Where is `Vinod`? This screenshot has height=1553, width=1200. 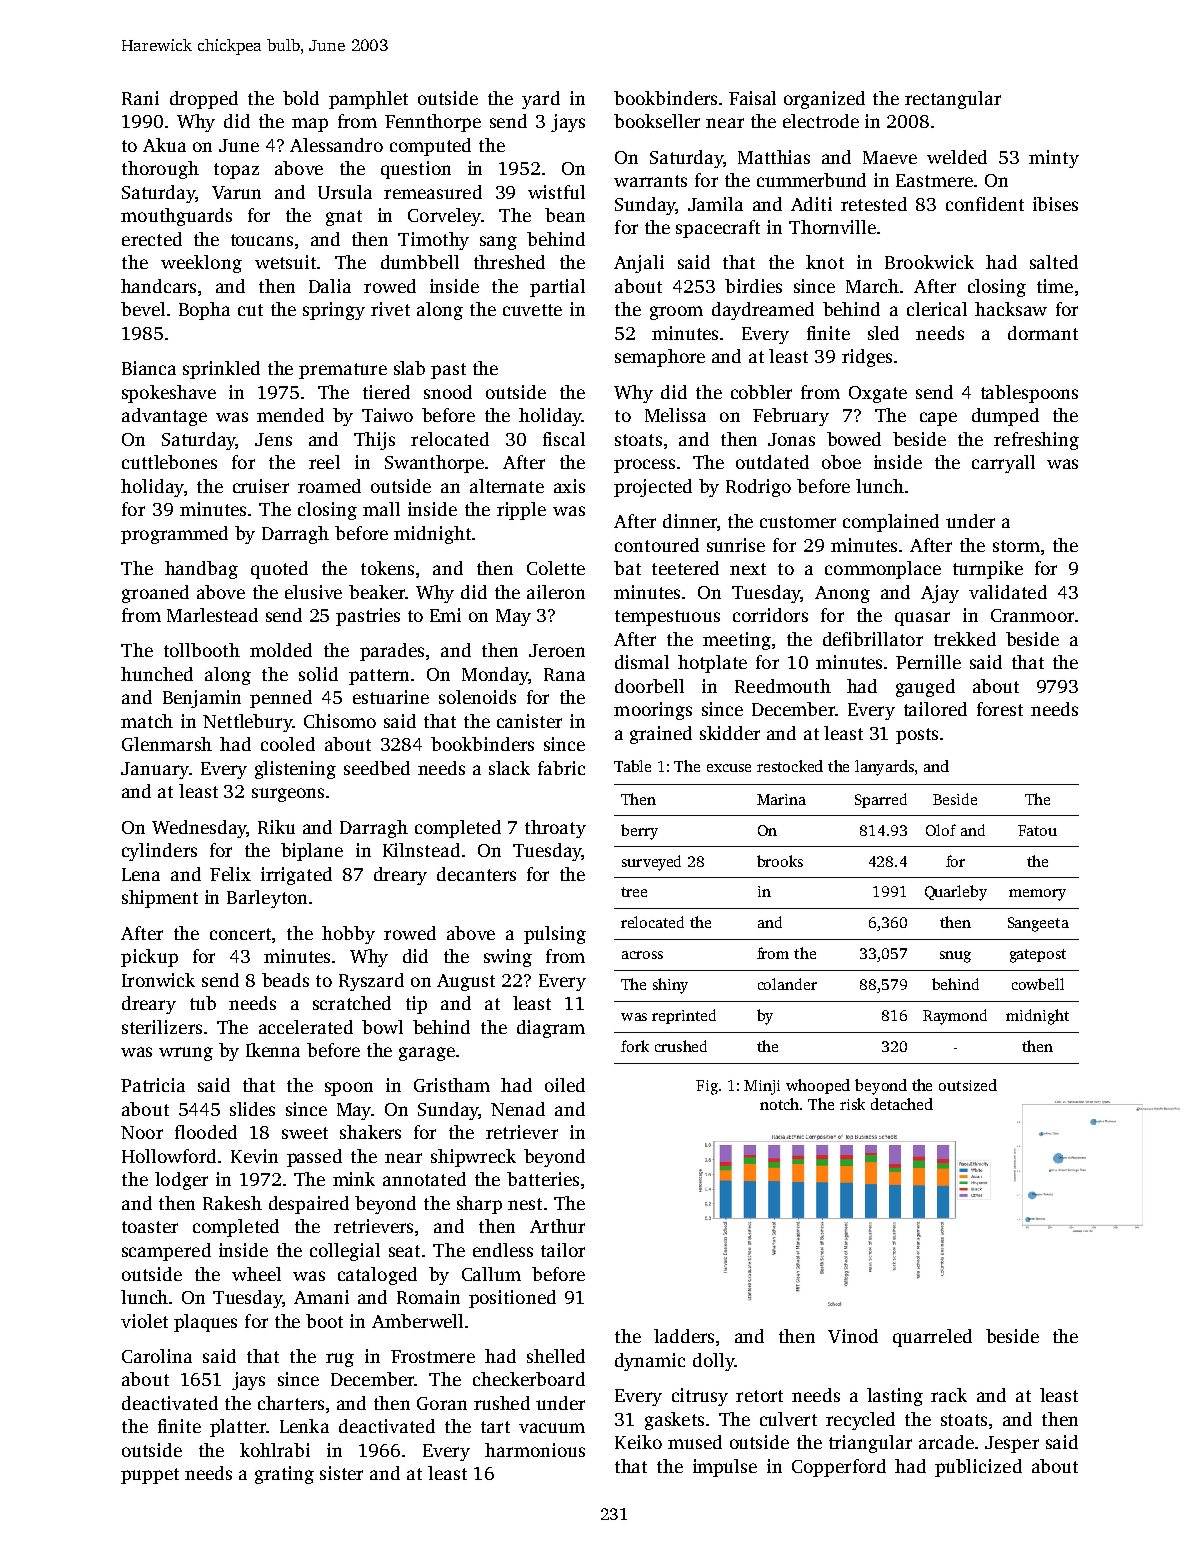
Vinod is located at coordinates (853, 1336).
